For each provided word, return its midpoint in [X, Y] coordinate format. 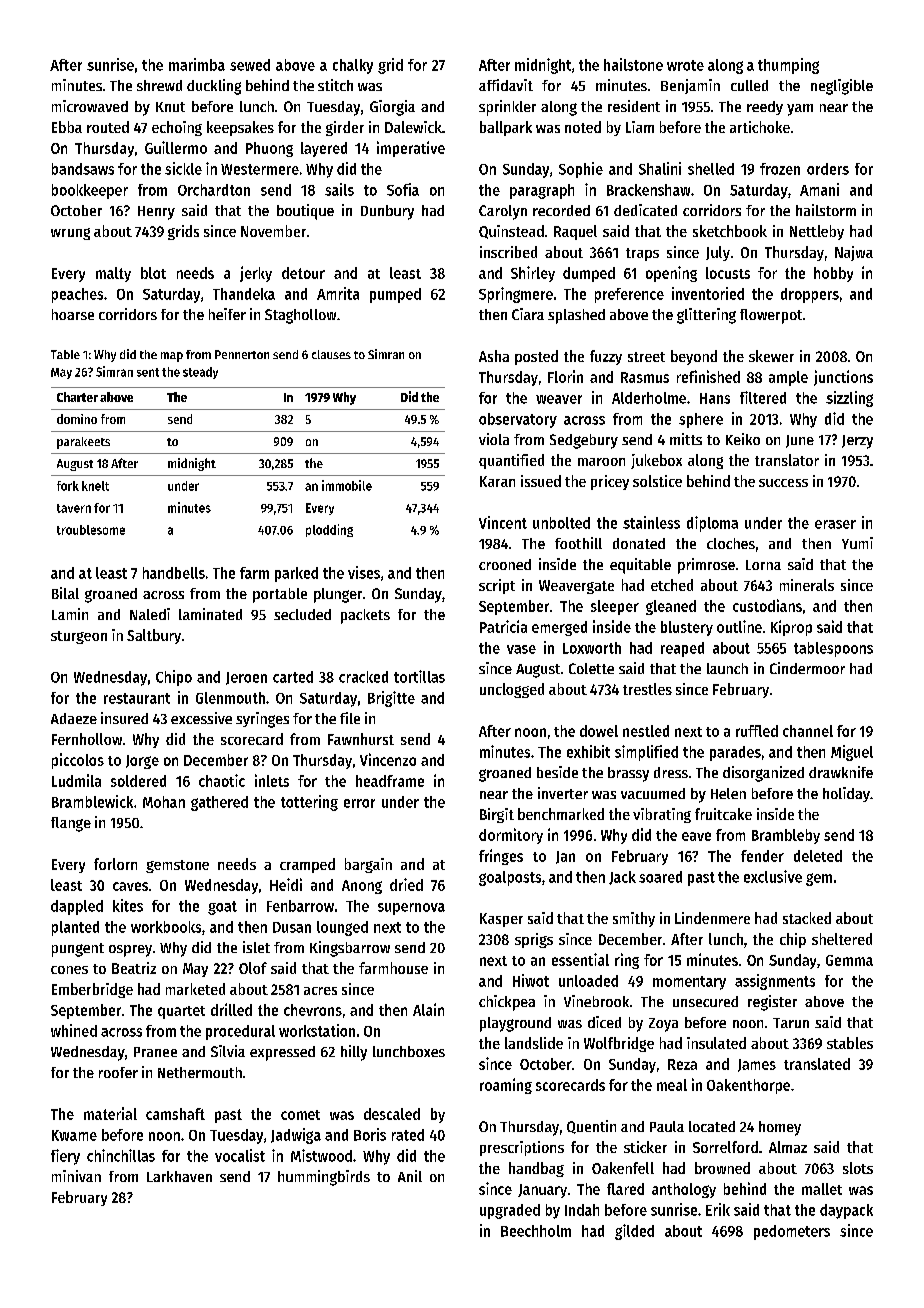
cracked [363, 677]
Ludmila [76, 780]
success [783, 483]
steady [200, 373]
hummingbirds [324, 1178]
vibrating [662, 815]
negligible [842, 87]
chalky [353, 66]
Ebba [67, 127]
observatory [518, 420]
